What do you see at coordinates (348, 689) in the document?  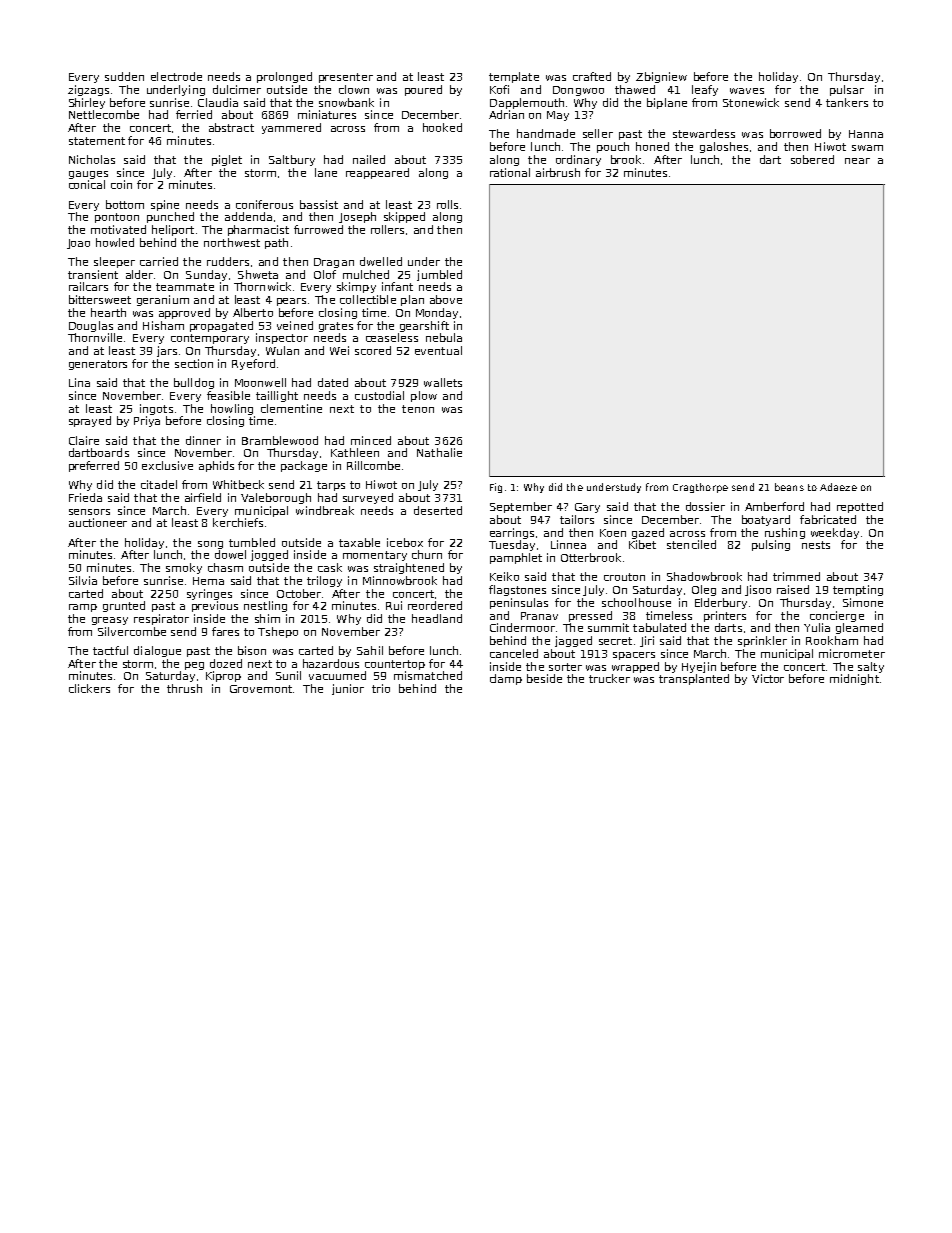 I see `junior` at bounding box center [348, 689].
